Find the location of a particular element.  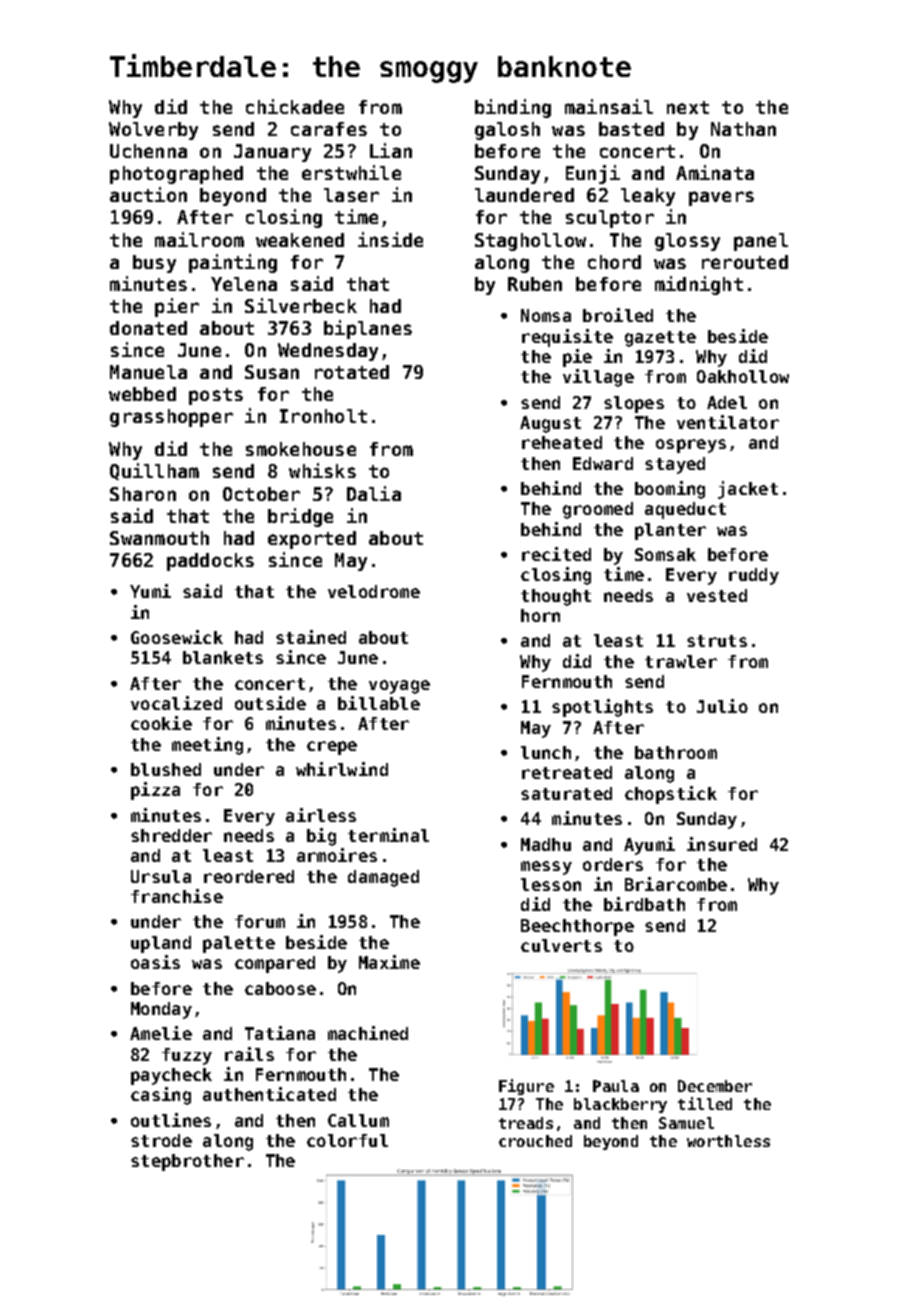

jacket is located at coordinates (748, 490).
